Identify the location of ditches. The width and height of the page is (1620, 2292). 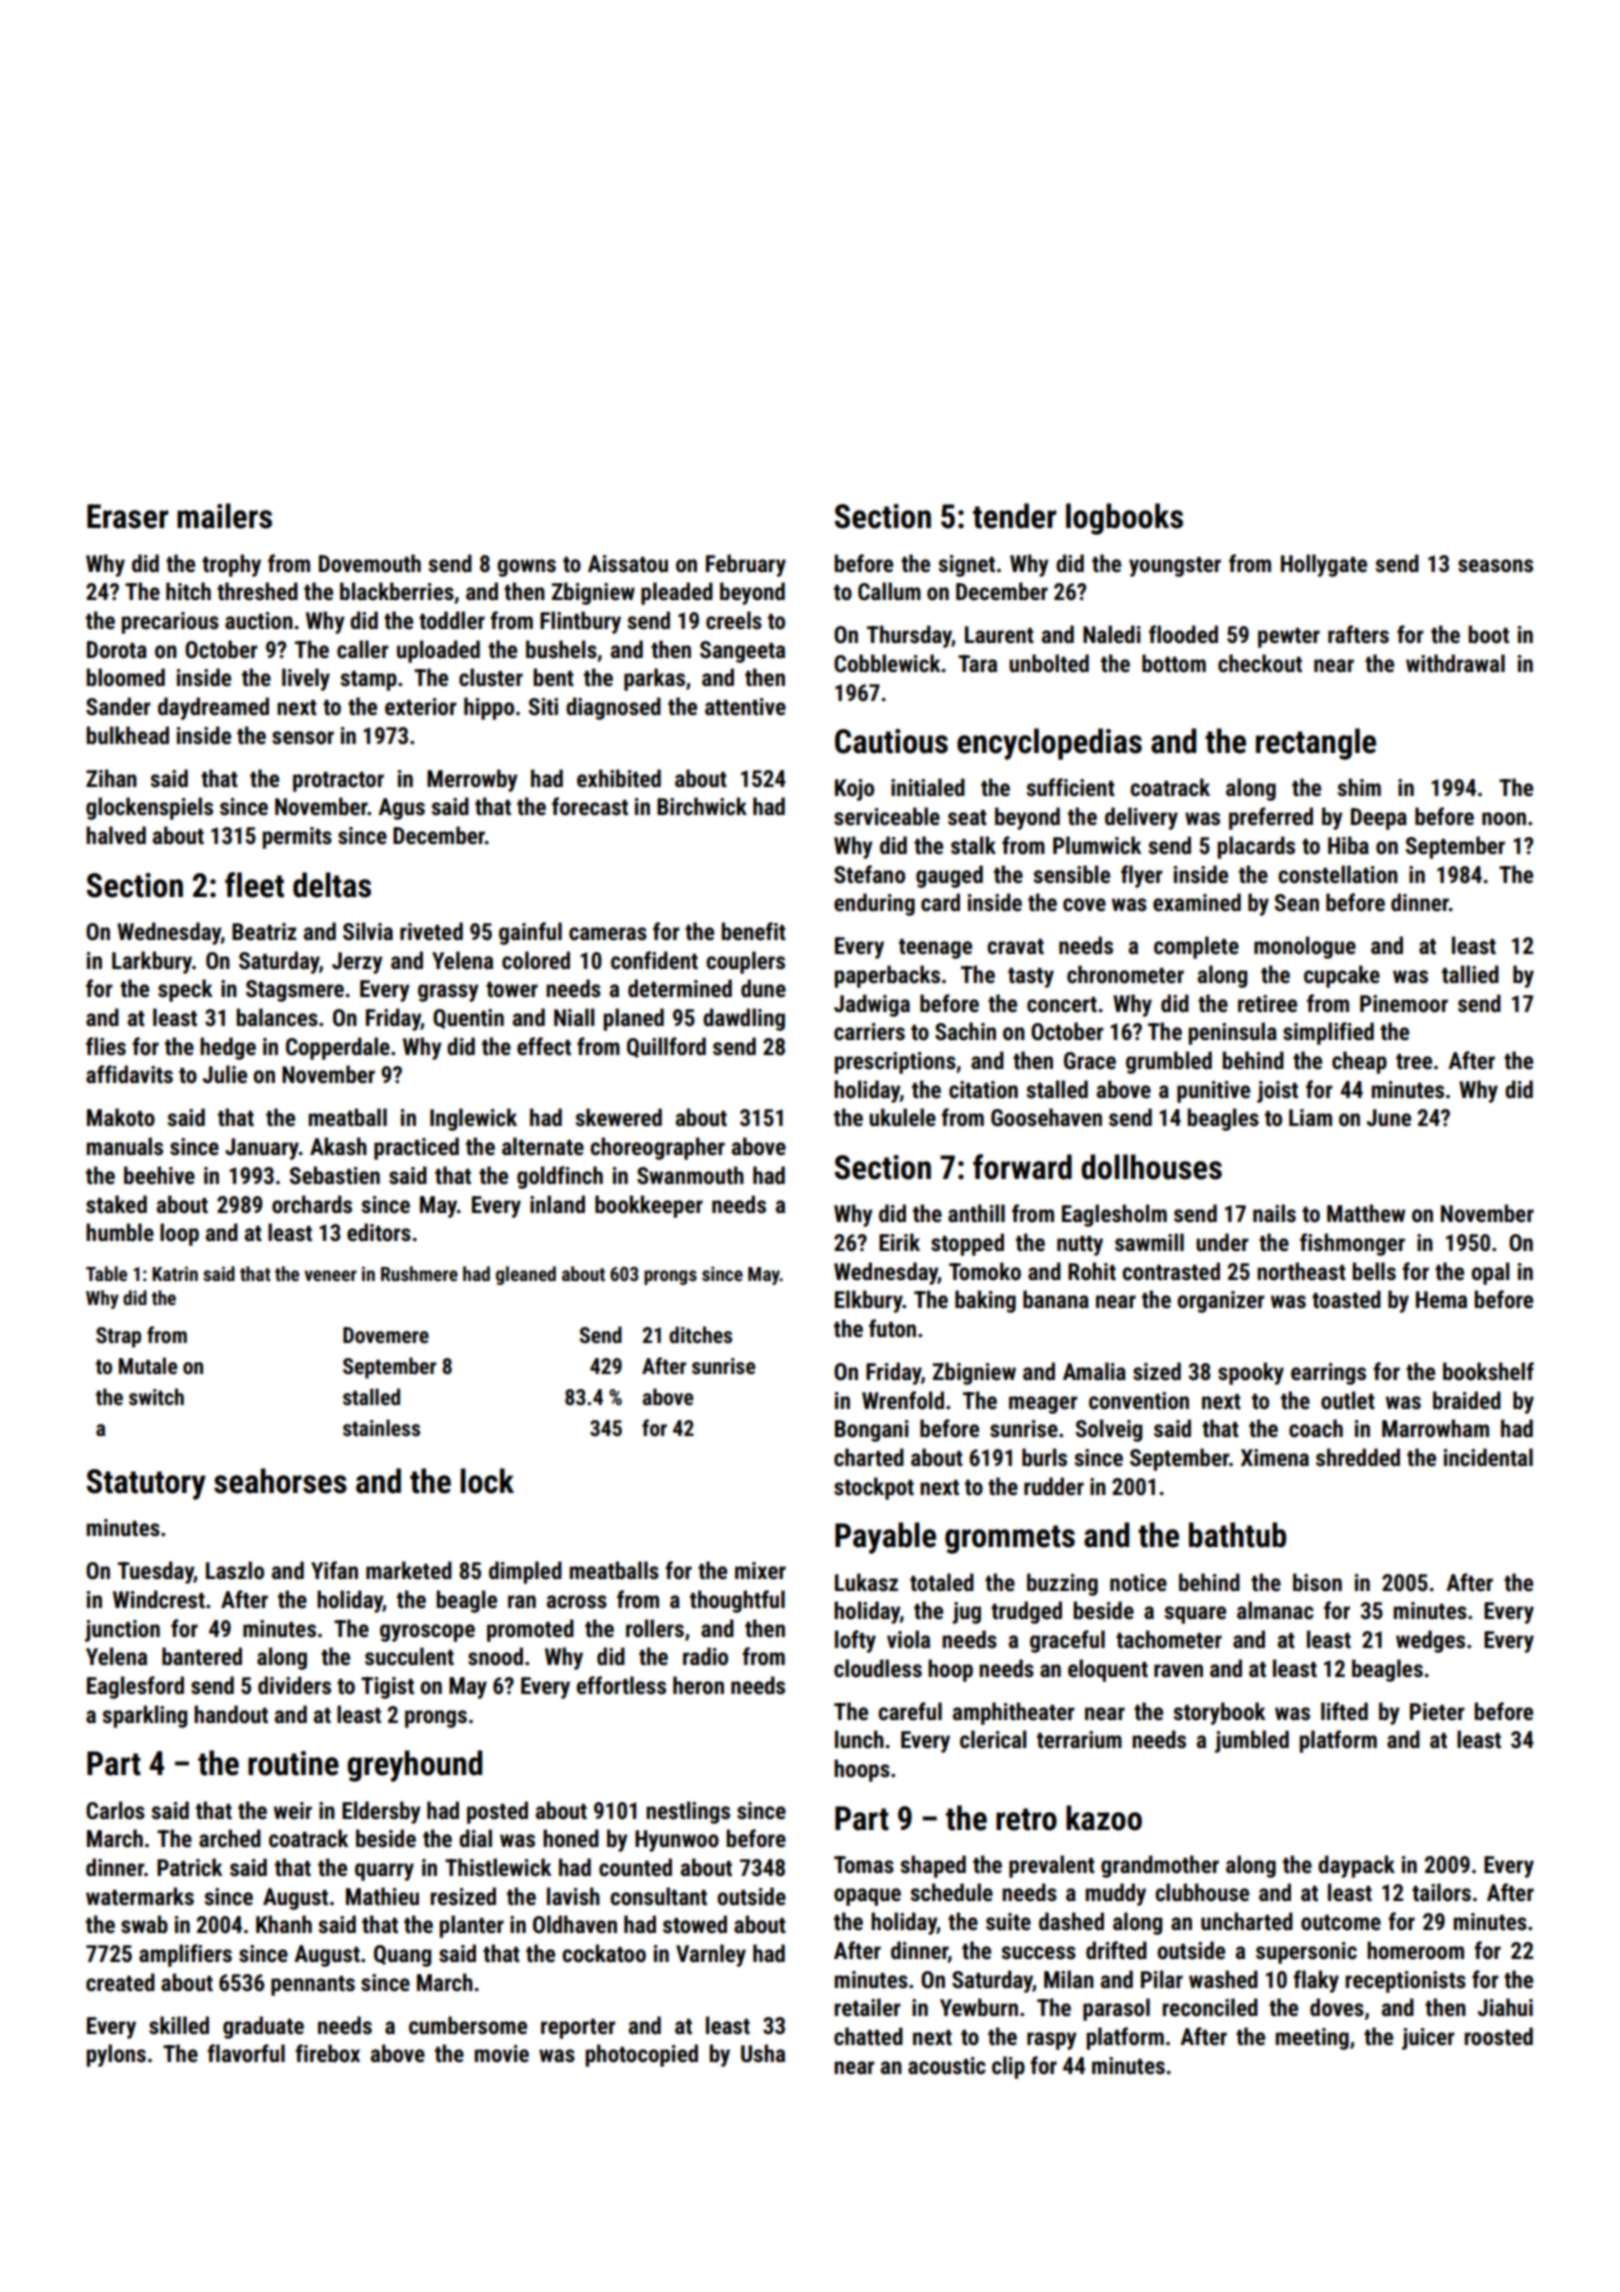
(700, 1335).
